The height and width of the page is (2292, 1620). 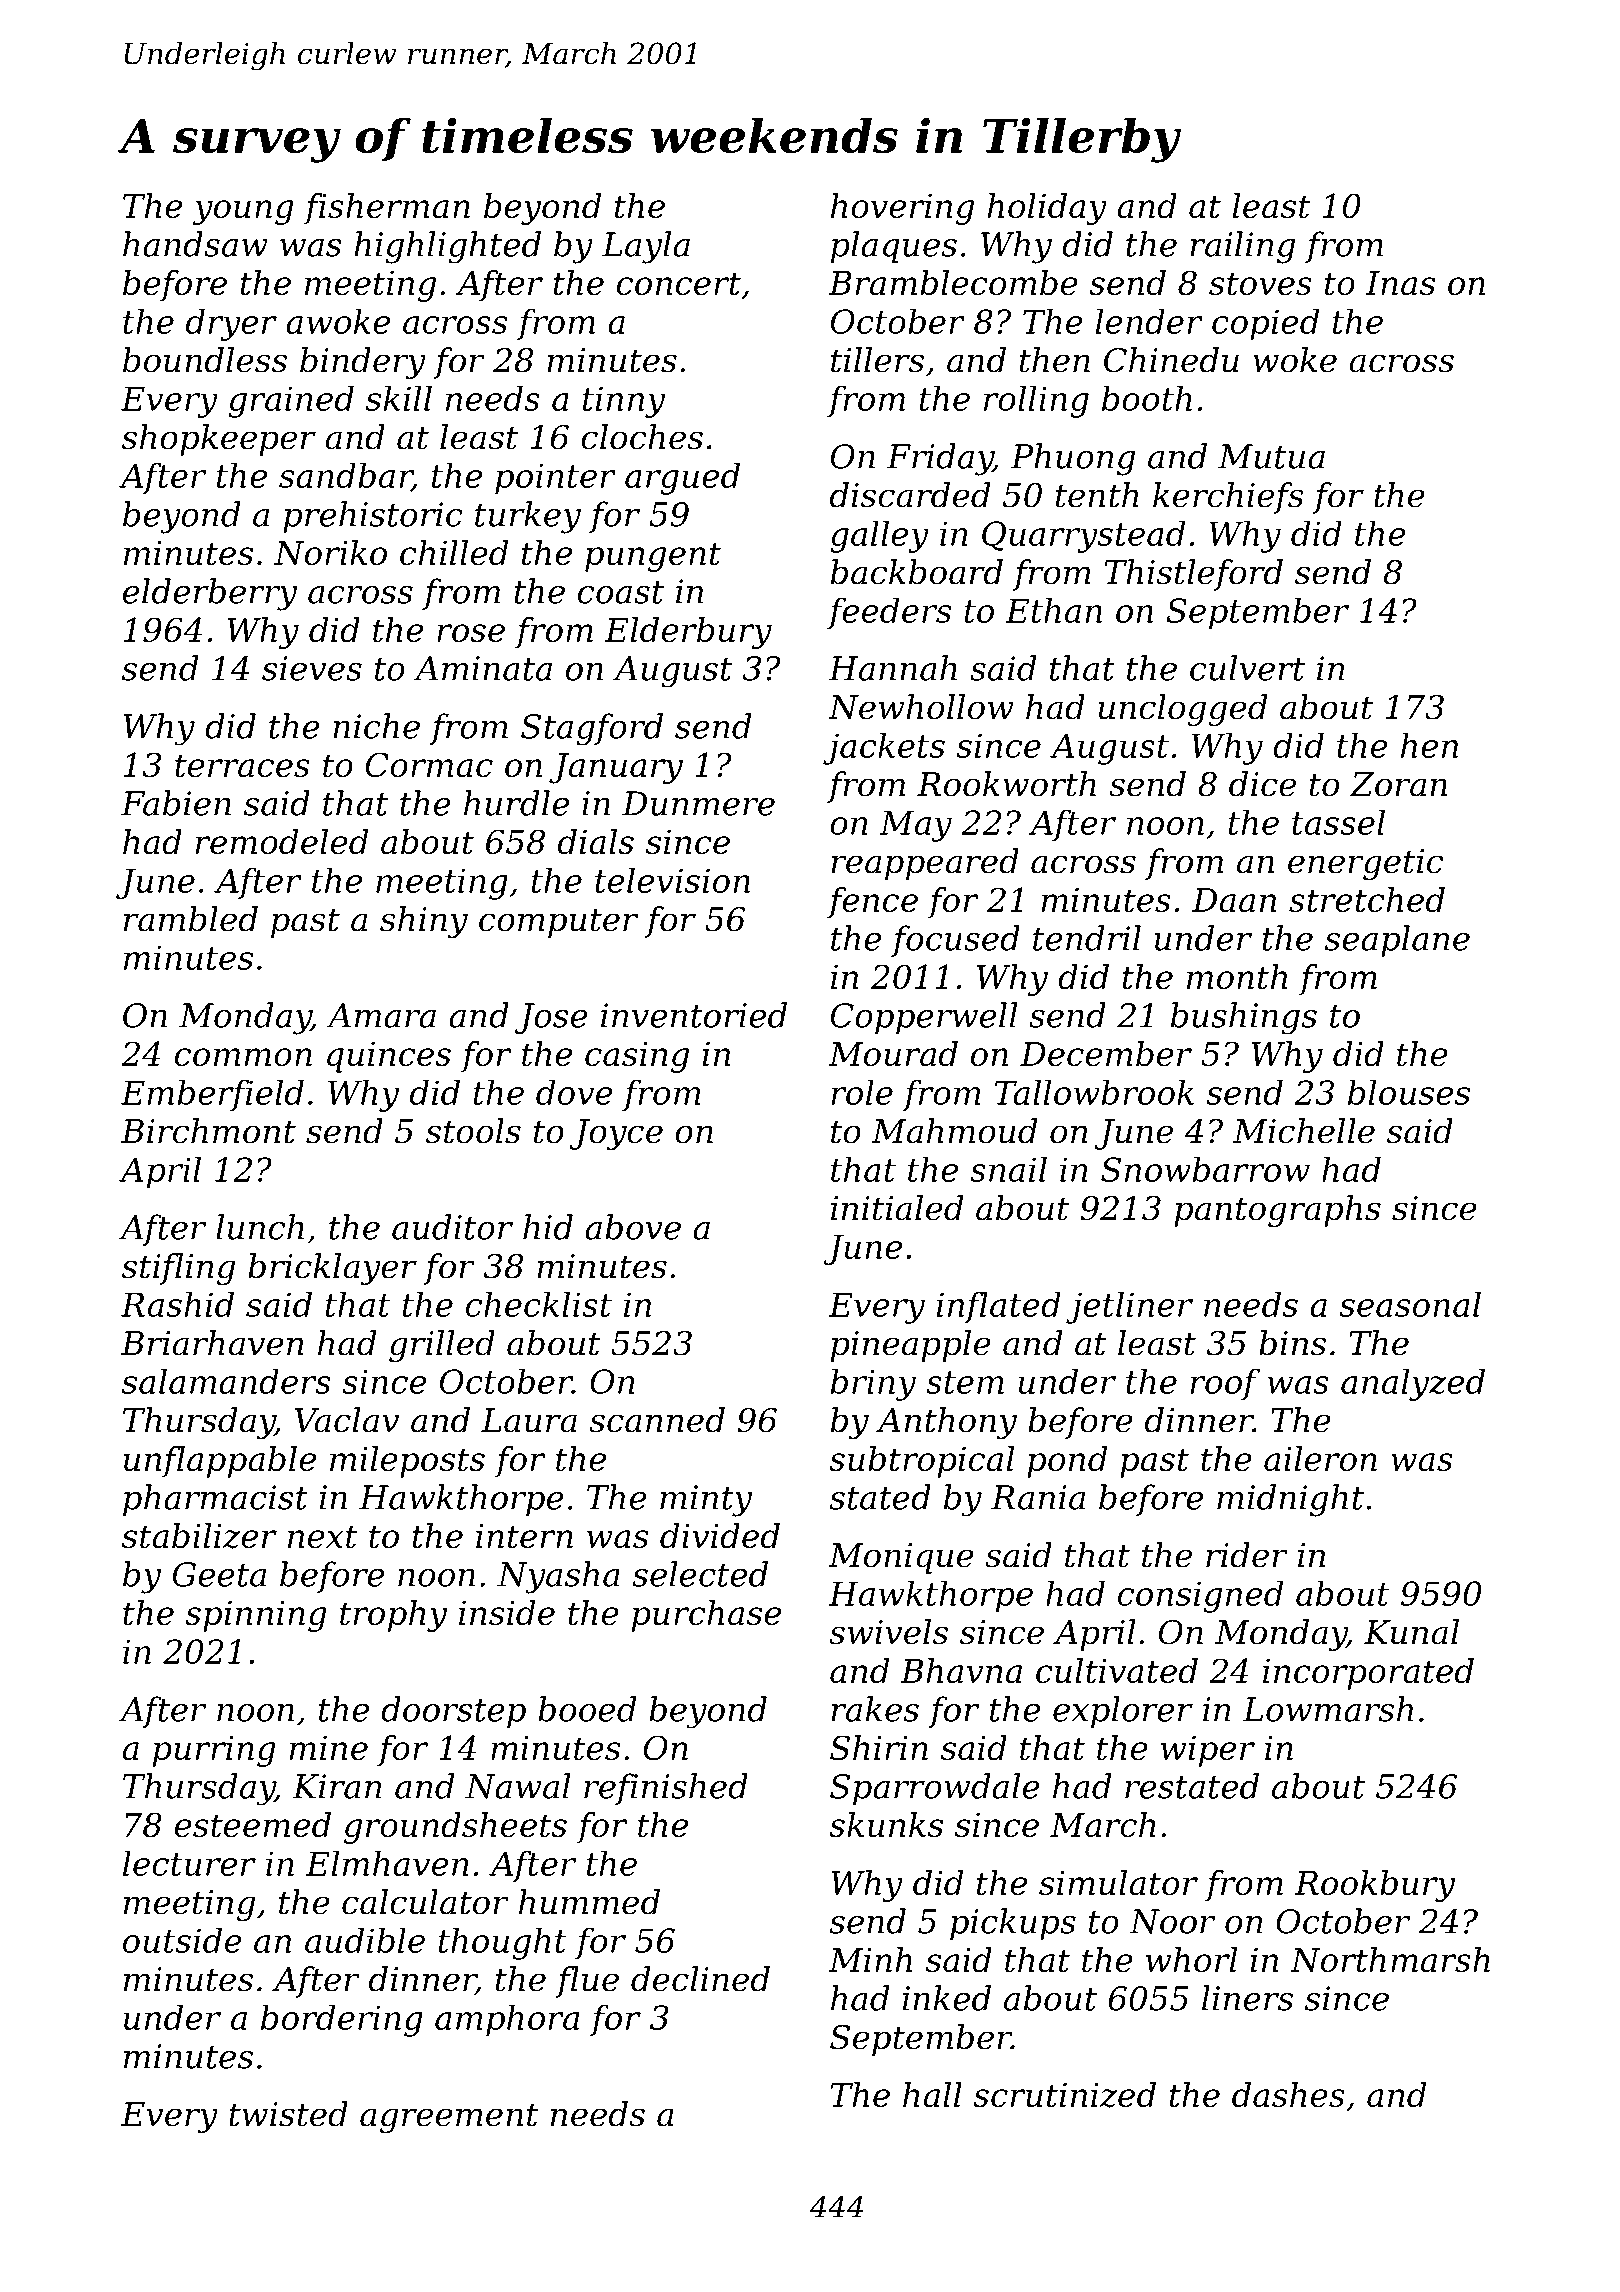 I want to click on copied, so click(x=1265, y=324).
